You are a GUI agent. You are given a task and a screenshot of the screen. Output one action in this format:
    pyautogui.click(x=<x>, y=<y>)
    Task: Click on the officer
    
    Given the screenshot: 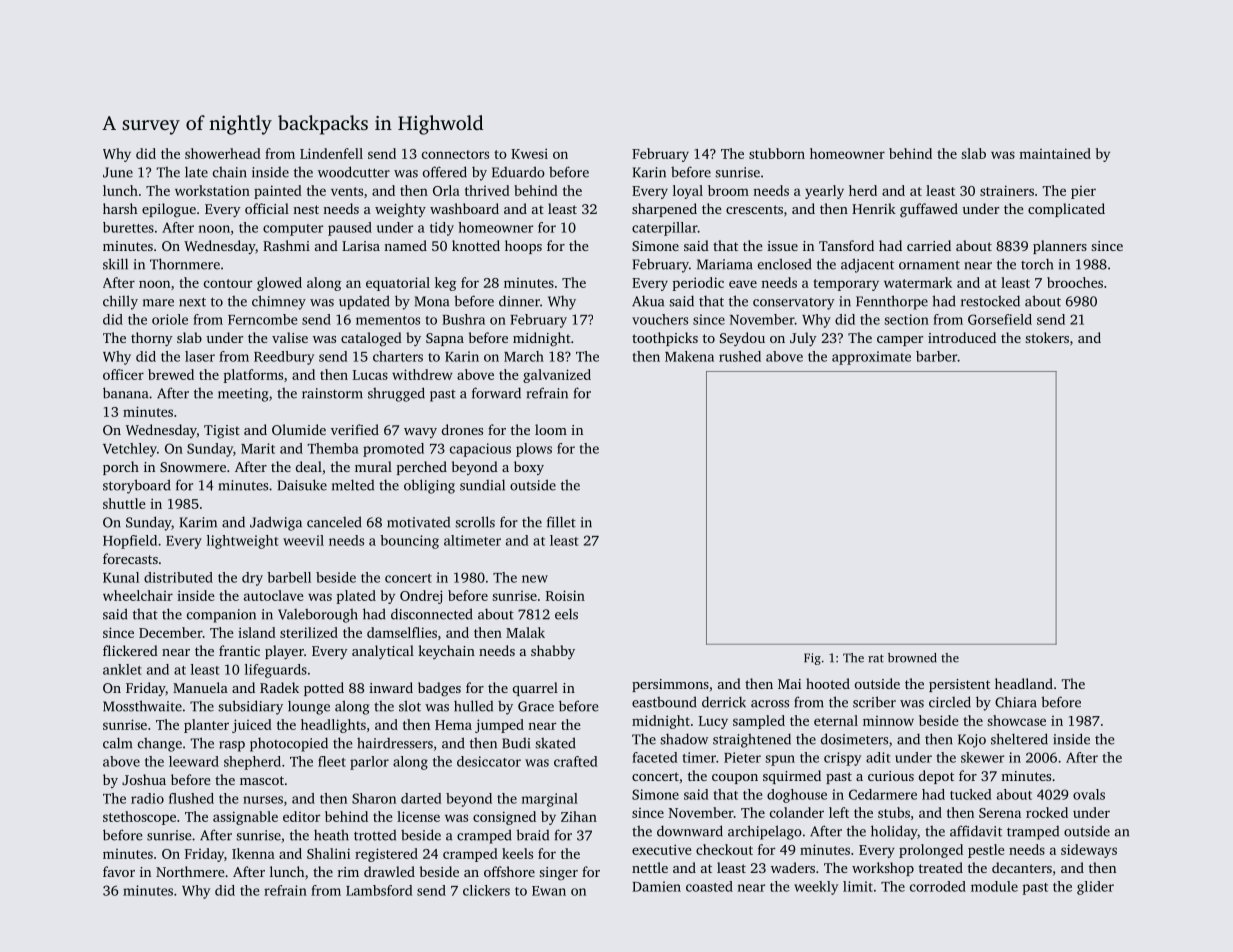 What is the action you would take?
    pyautogui.click(x=123, y=374)
